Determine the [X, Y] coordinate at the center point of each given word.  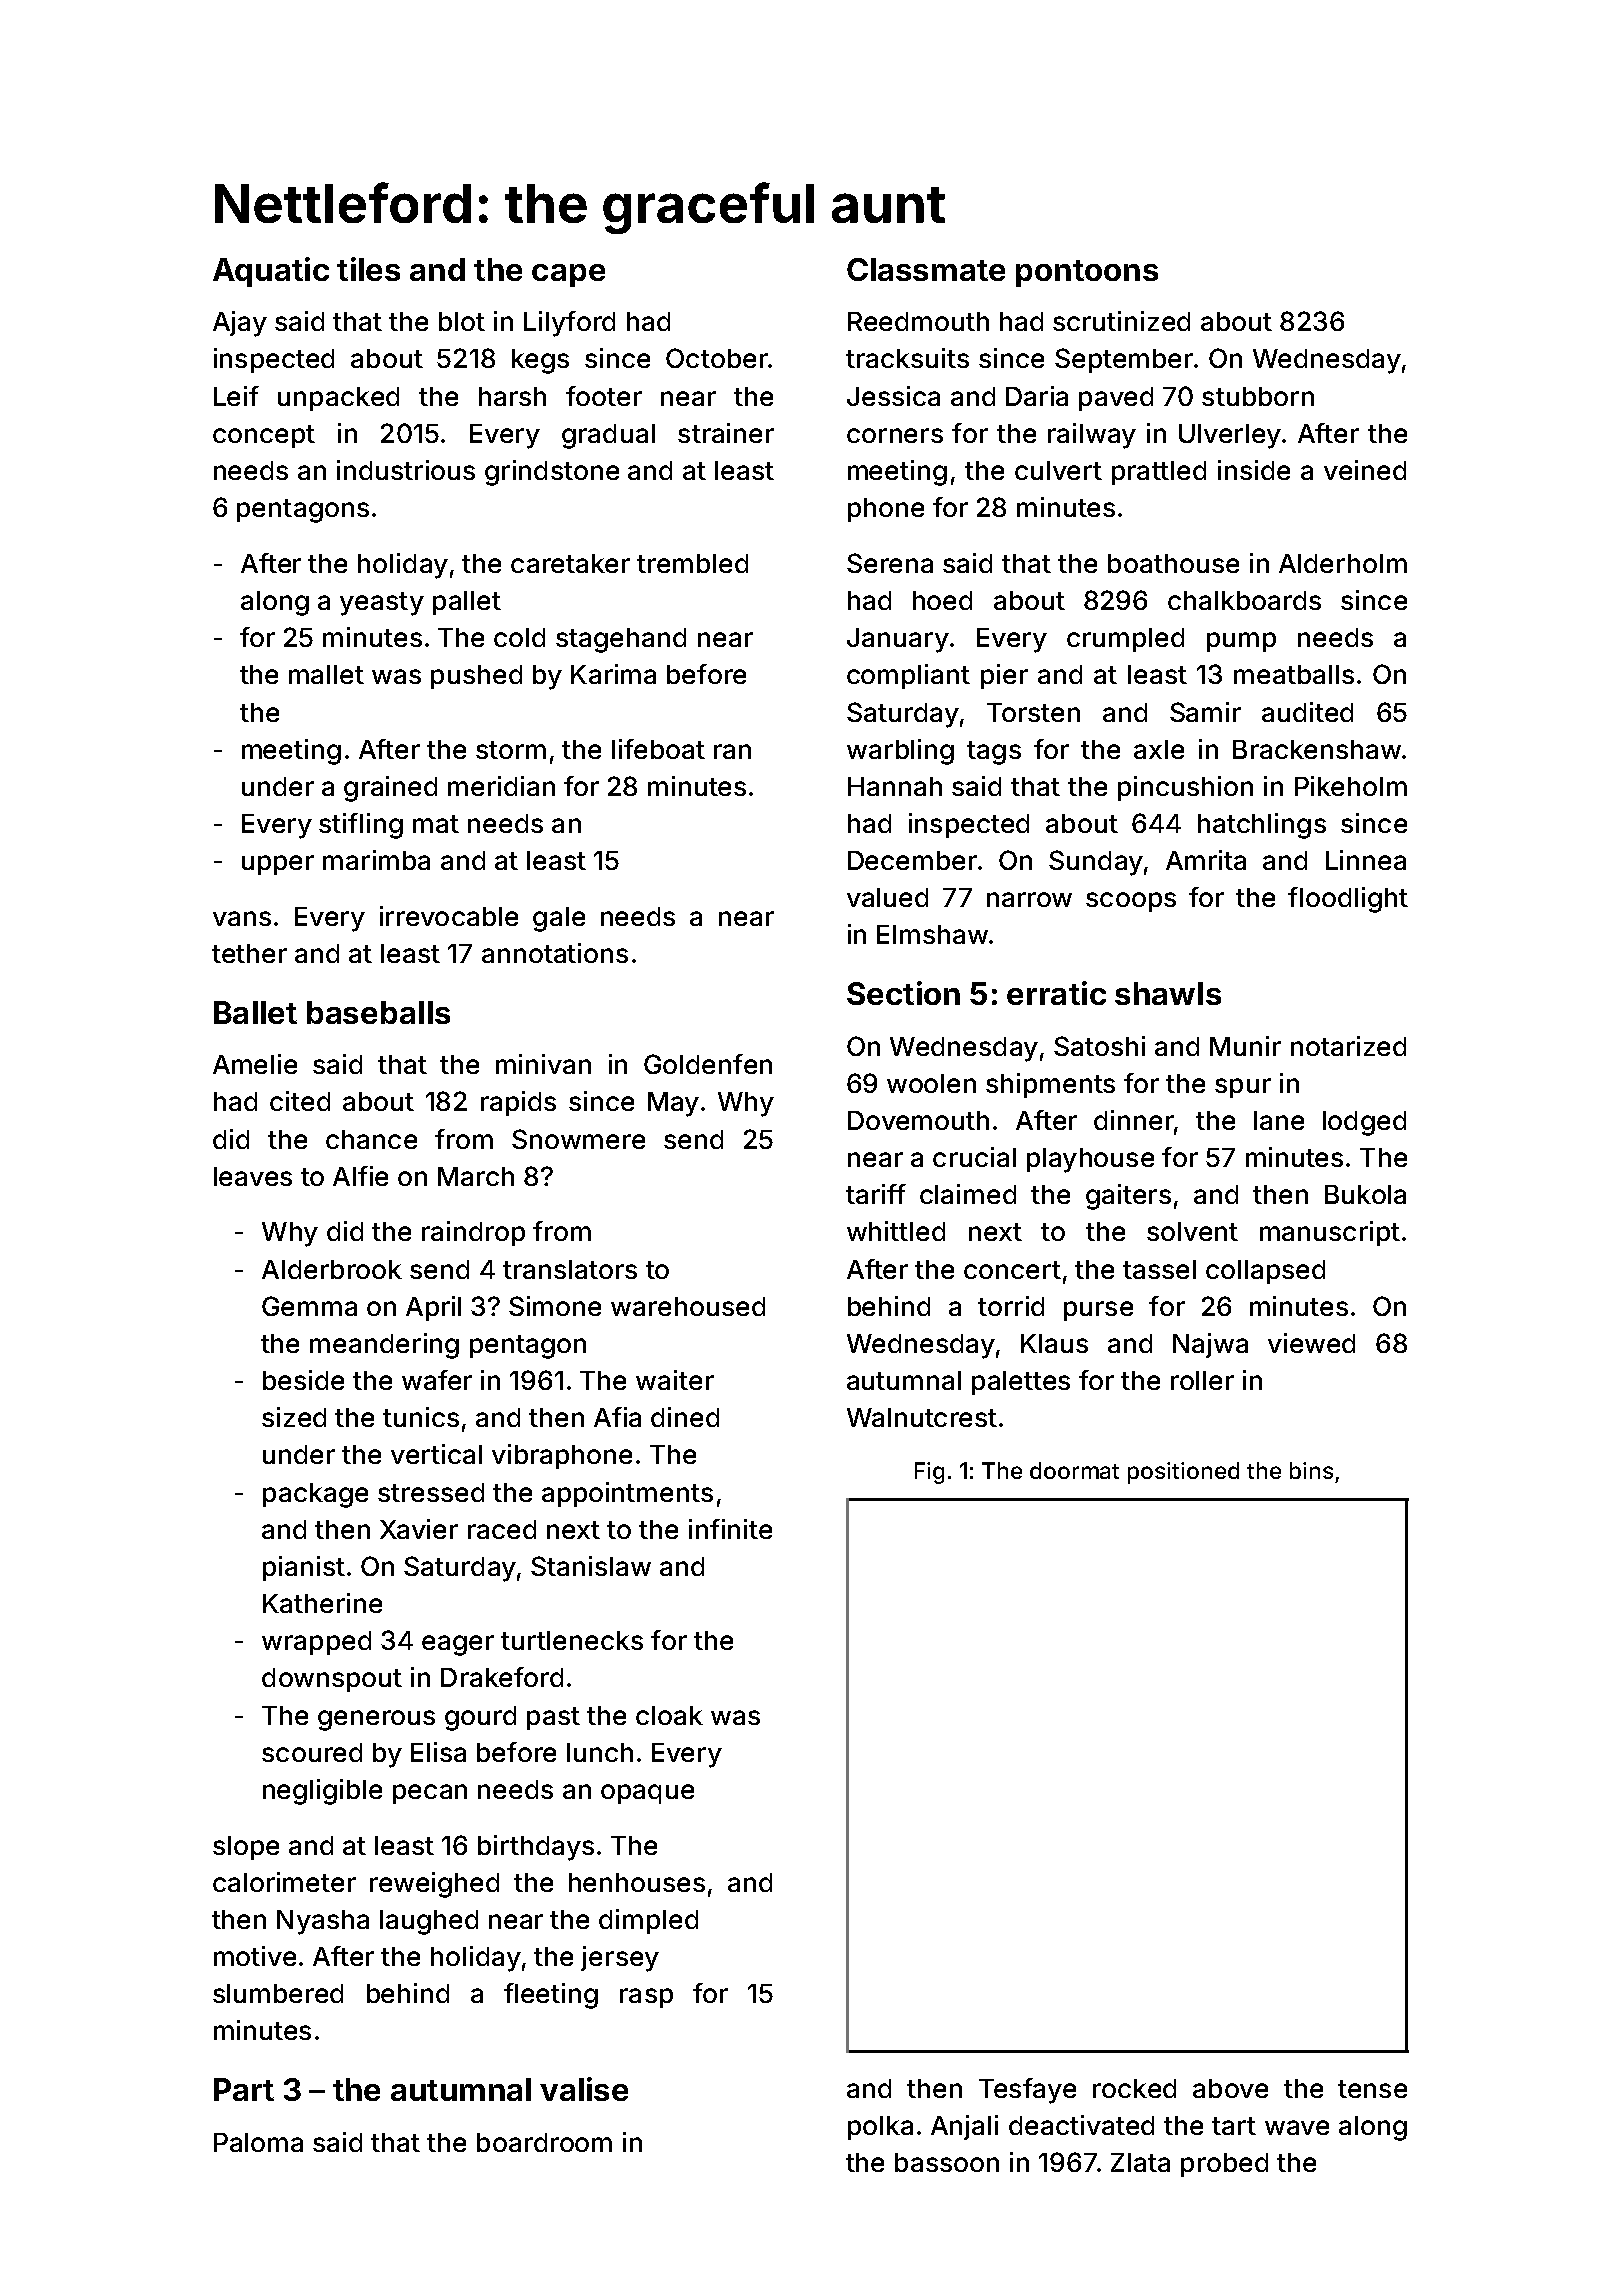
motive [255, 1956]
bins [1311, 1470]
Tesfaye [1027, 2091]
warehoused [688, 1306]
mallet [326, 674]
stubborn [1258, 396]
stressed [431, 1492]
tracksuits [907, 358]
